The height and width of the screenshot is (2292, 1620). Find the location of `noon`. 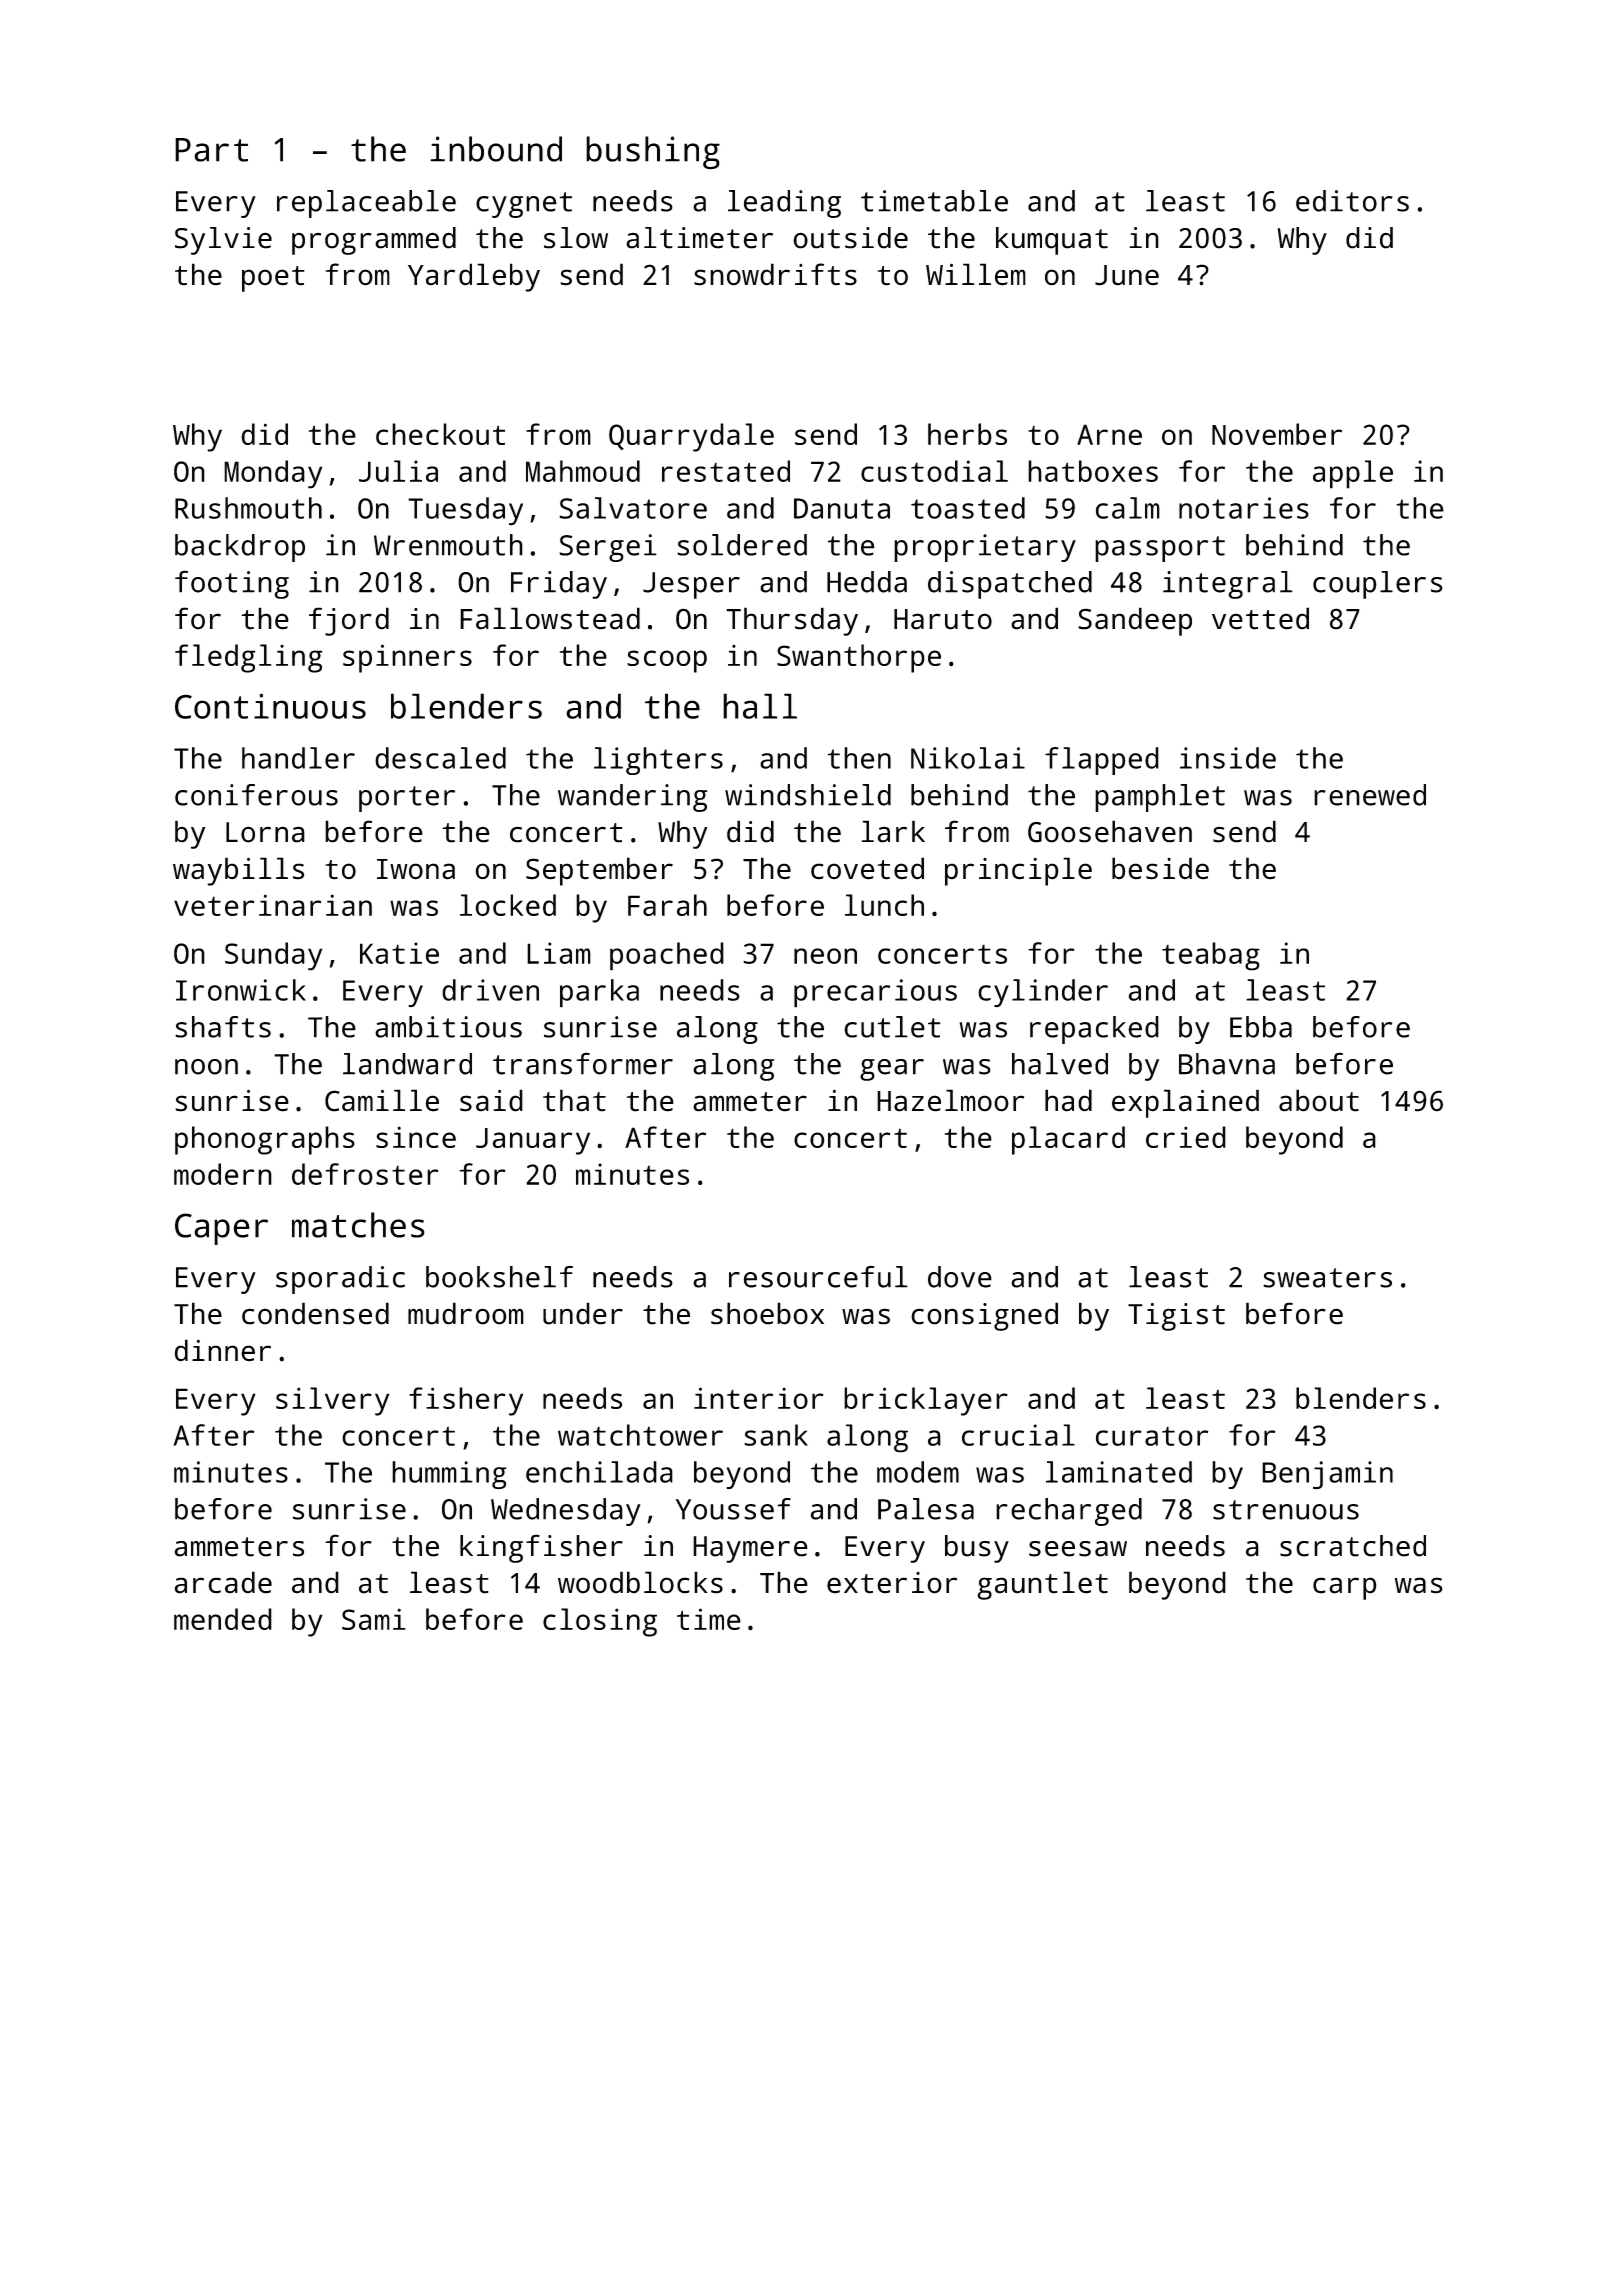

noon is located at coordinates (206, 1067).
